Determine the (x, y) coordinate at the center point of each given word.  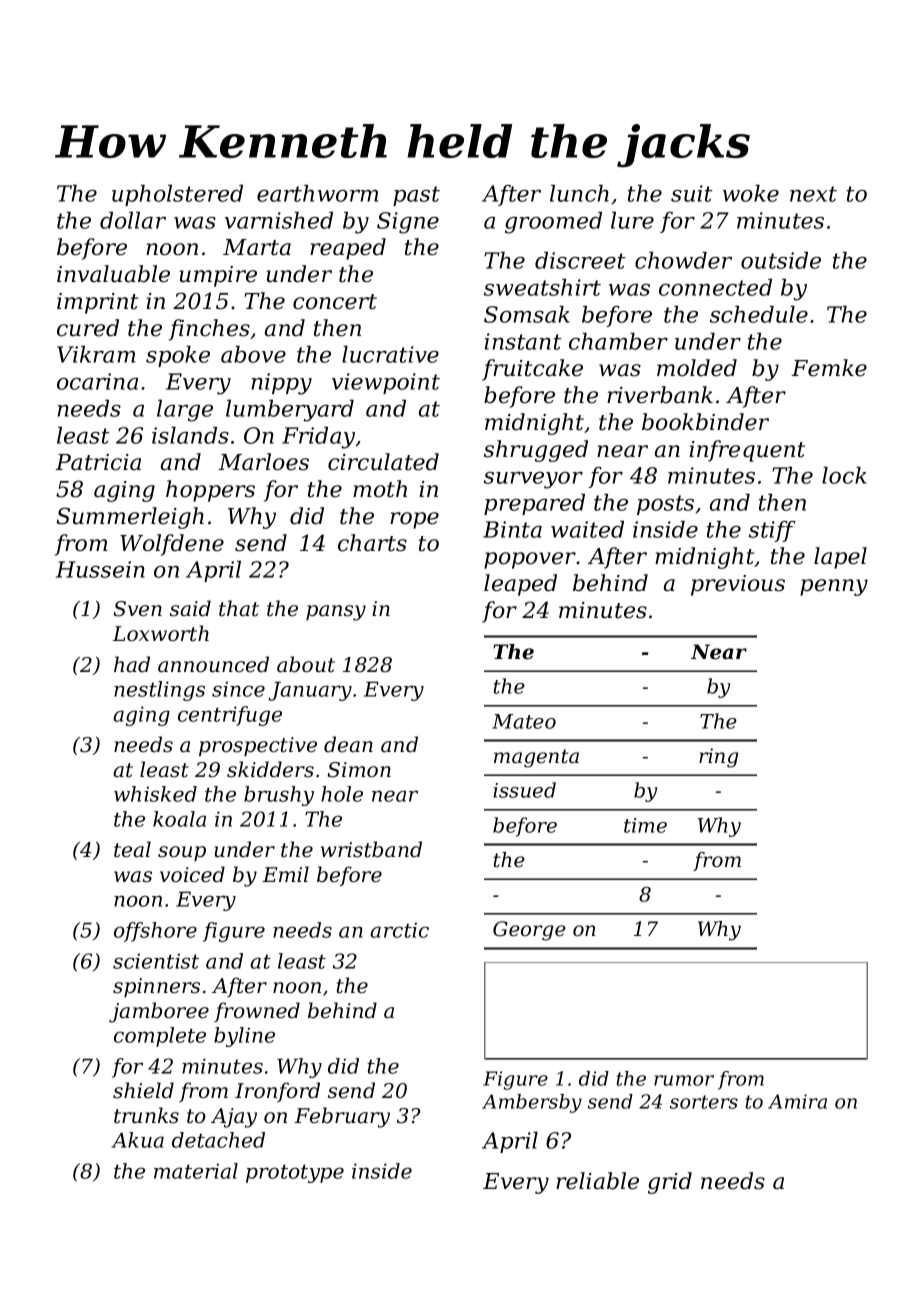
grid (670, 1183)
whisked (155, 794)
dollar (133, 220)
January (310, 691)
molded (697, 368)
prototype (295, 1173)
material (196, 1171)
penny (834, 587)
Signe (408, 223)
